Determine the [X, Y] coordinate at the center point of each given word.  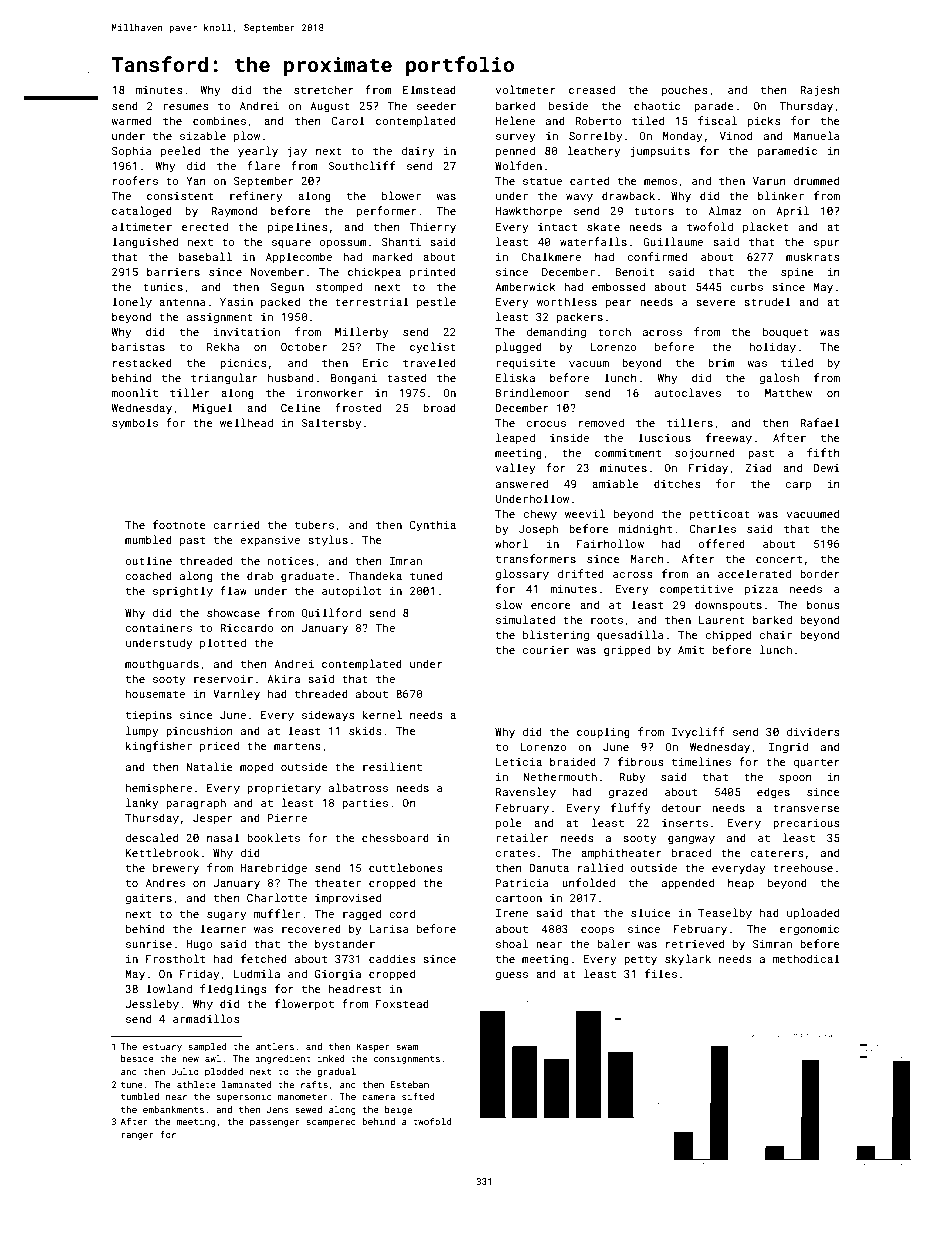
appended [688, 883]
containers [158, 628]
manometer [303, 1097]
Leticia [519, 762]
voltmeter [525, 89]
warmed [131, 120]
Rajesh [820, 91]
